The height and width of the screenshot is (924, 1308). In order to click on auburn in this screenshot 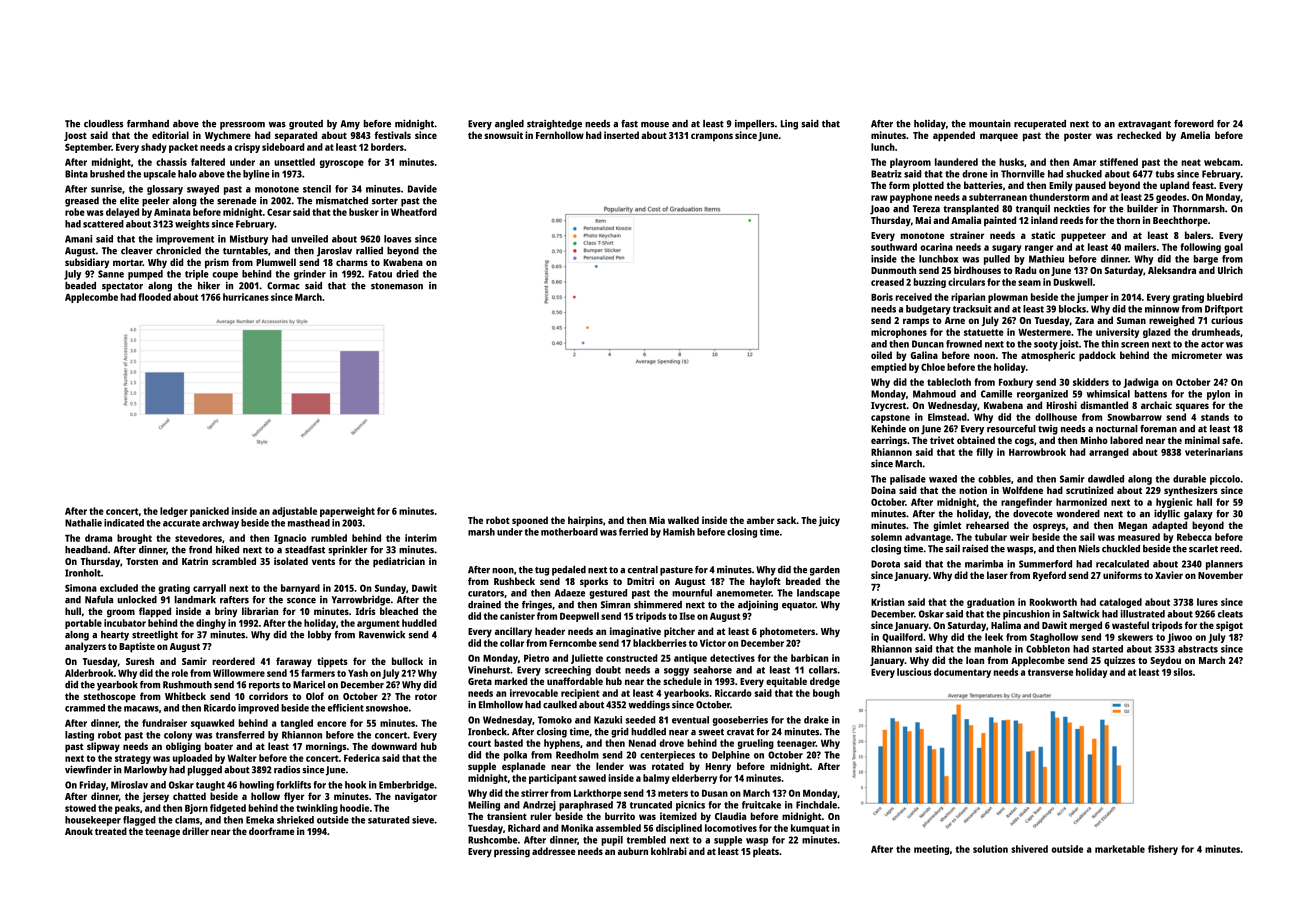, I will do `click(633, 851)`.
